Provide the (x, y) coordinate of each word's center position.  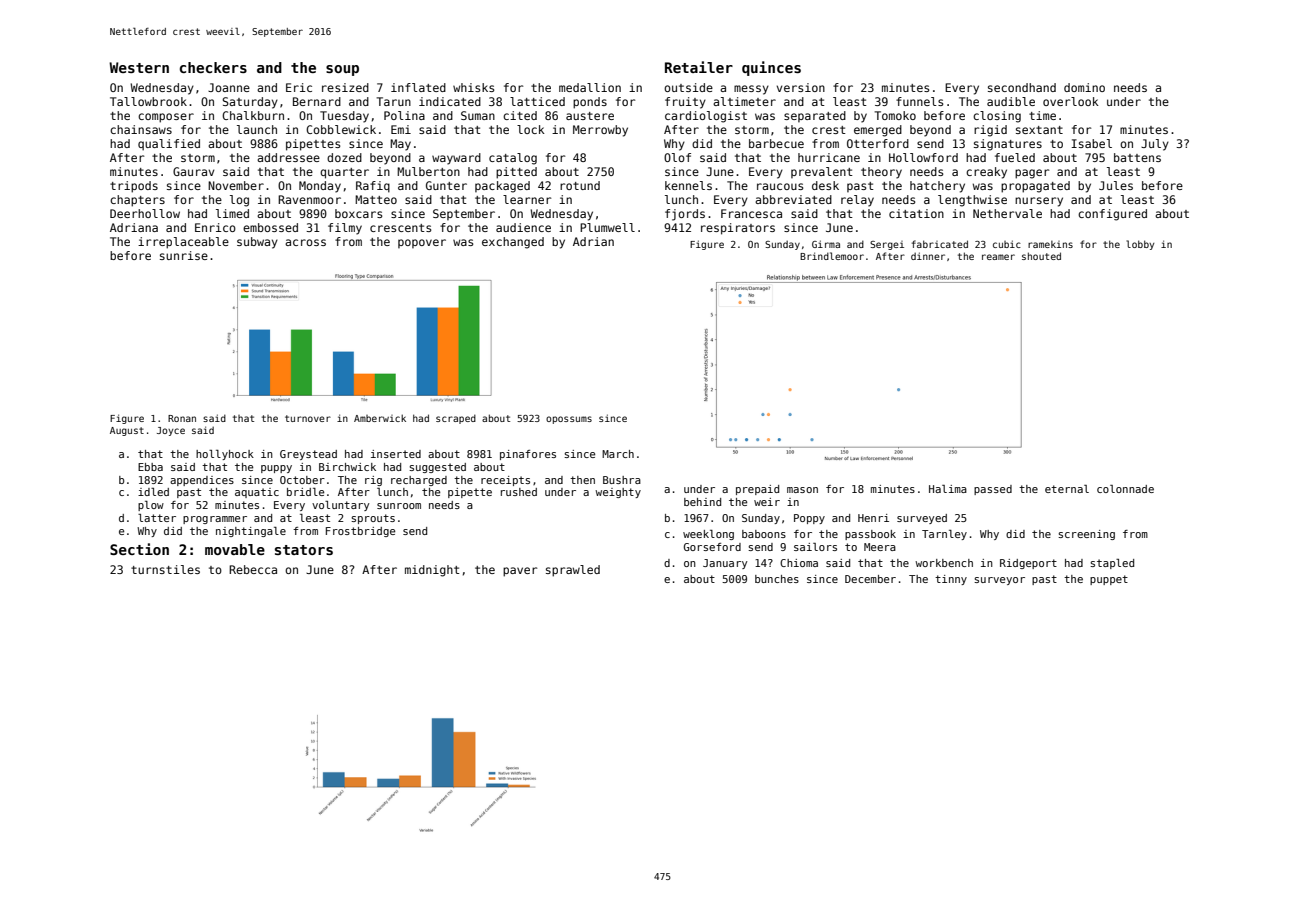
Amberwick (380, 418)
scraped (456, 419)
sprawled (573, 571)
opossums (569, 420)
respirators (738, 229)
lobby (1140, 245)
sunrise (184, 255)
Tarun (393, 101)
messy (751, 90)
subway (257, 243)
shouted (1041, 256)
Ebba (150, 467)
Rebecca (253, 569)
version (801, 87)
